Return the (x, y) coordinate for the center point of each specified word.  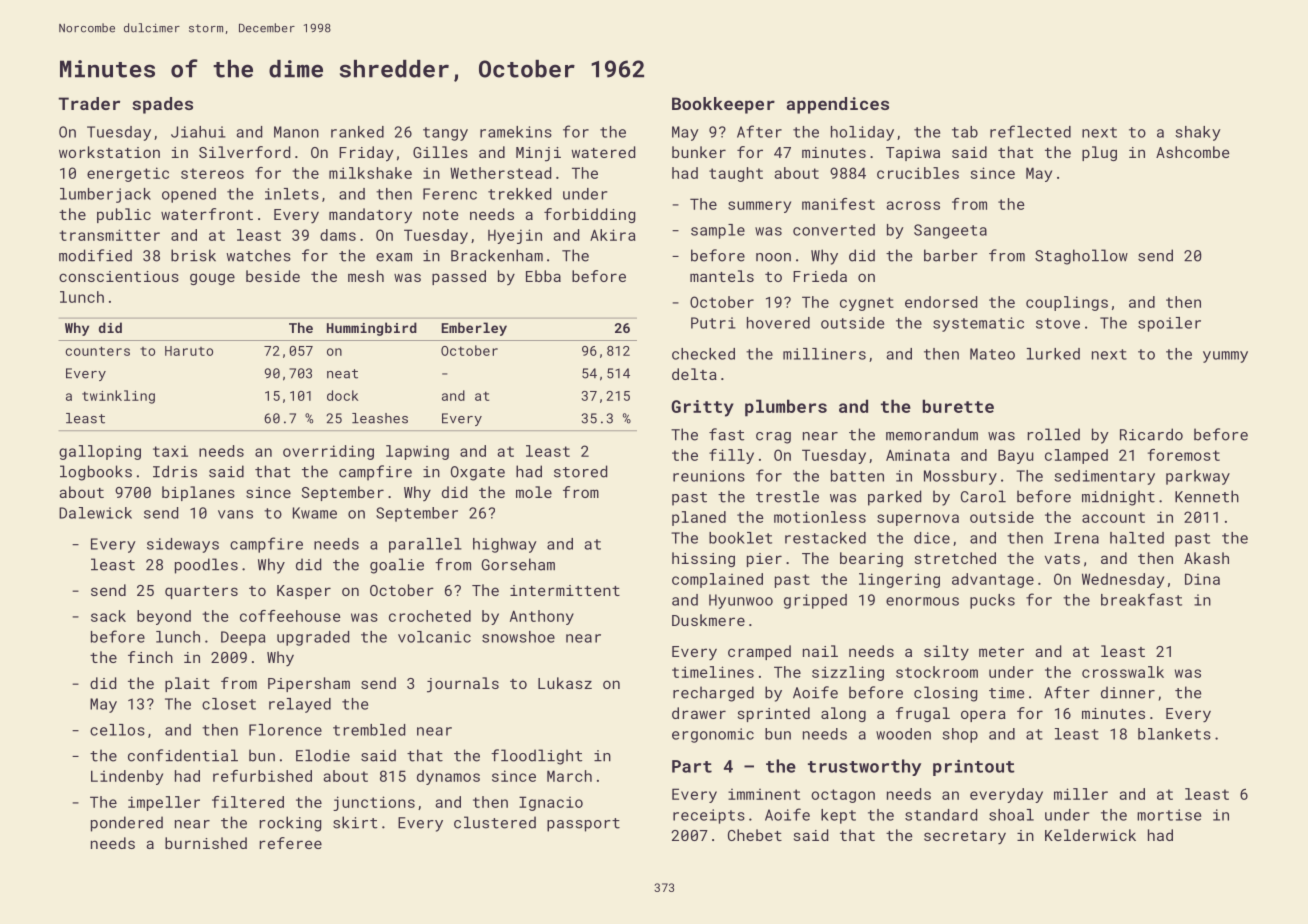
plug (1099, 153)
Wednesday (1123, 580)
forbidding (589, 215)
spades (162, 105)
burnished (206, 843)
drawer (699, 713)
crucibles (918, 173)
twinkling (118, 397)
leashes (380, 418)
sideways (183, 545)
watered (603, 152)
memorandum (932, 434)
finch (150, 657)
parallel (425, 545)
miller (1081, 794)
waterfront (207, 214)
